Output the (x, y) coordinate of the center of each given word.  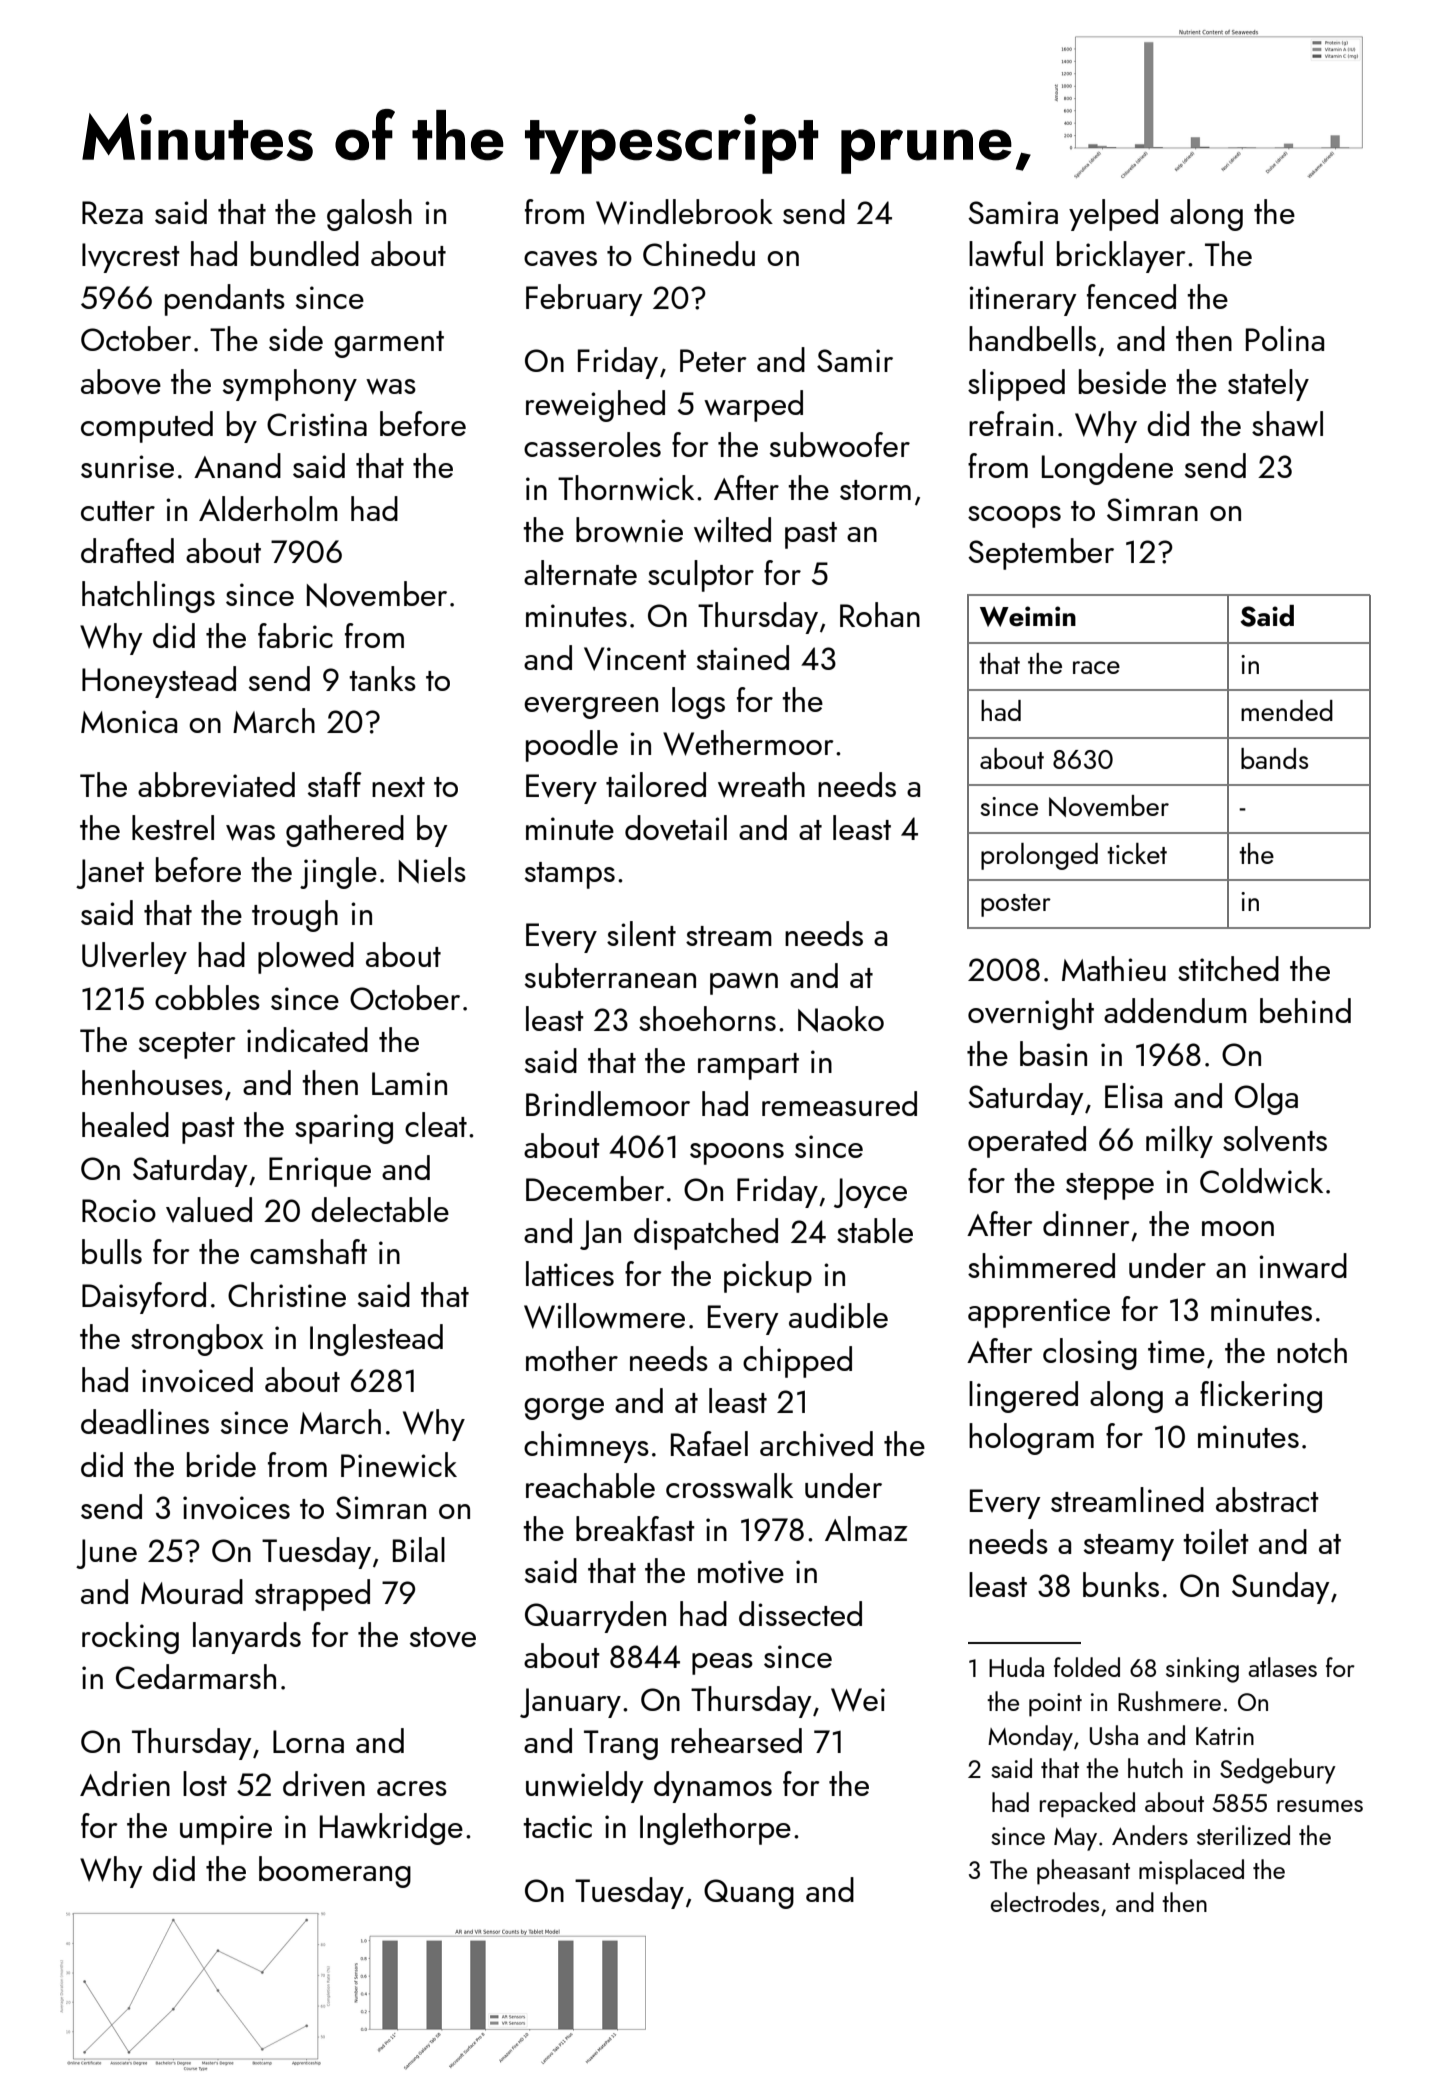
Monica (129, 721)
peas (722, 1664)
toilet (1216, 1541)
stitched (1228, 968)
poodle (572, 746)
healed (125, 1124)
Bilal (419, 1549)
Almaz (866, 1528)
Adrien (125, 1783)
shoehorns (707, 1018)
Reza (112, 212)
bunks (1121, 1584)
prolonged (1039, 856)
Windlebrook (684, 212)
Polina (1285, 338)
